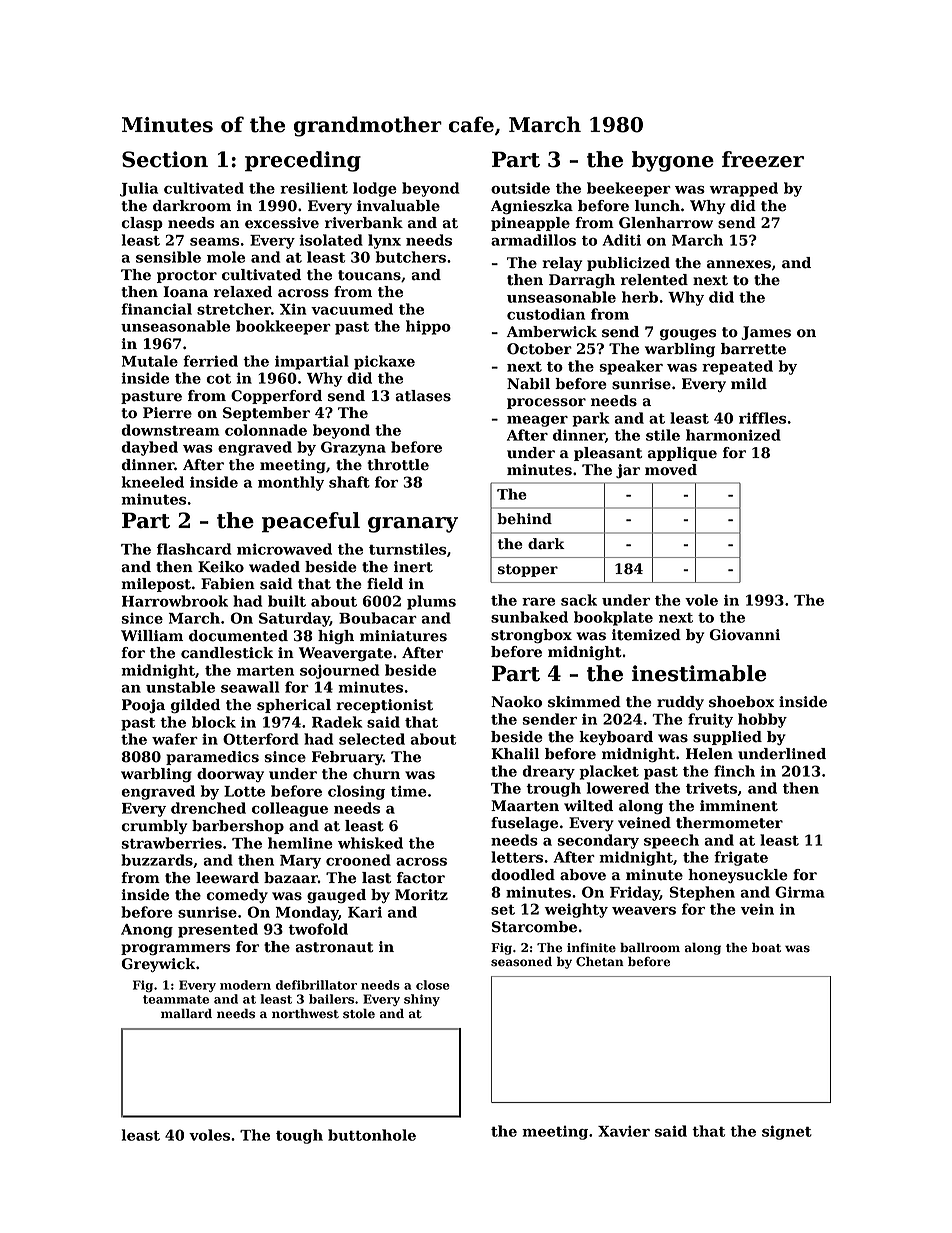  Describe the element at coordinates (537, 421) in the screenshot. I see `meager` at that location.
